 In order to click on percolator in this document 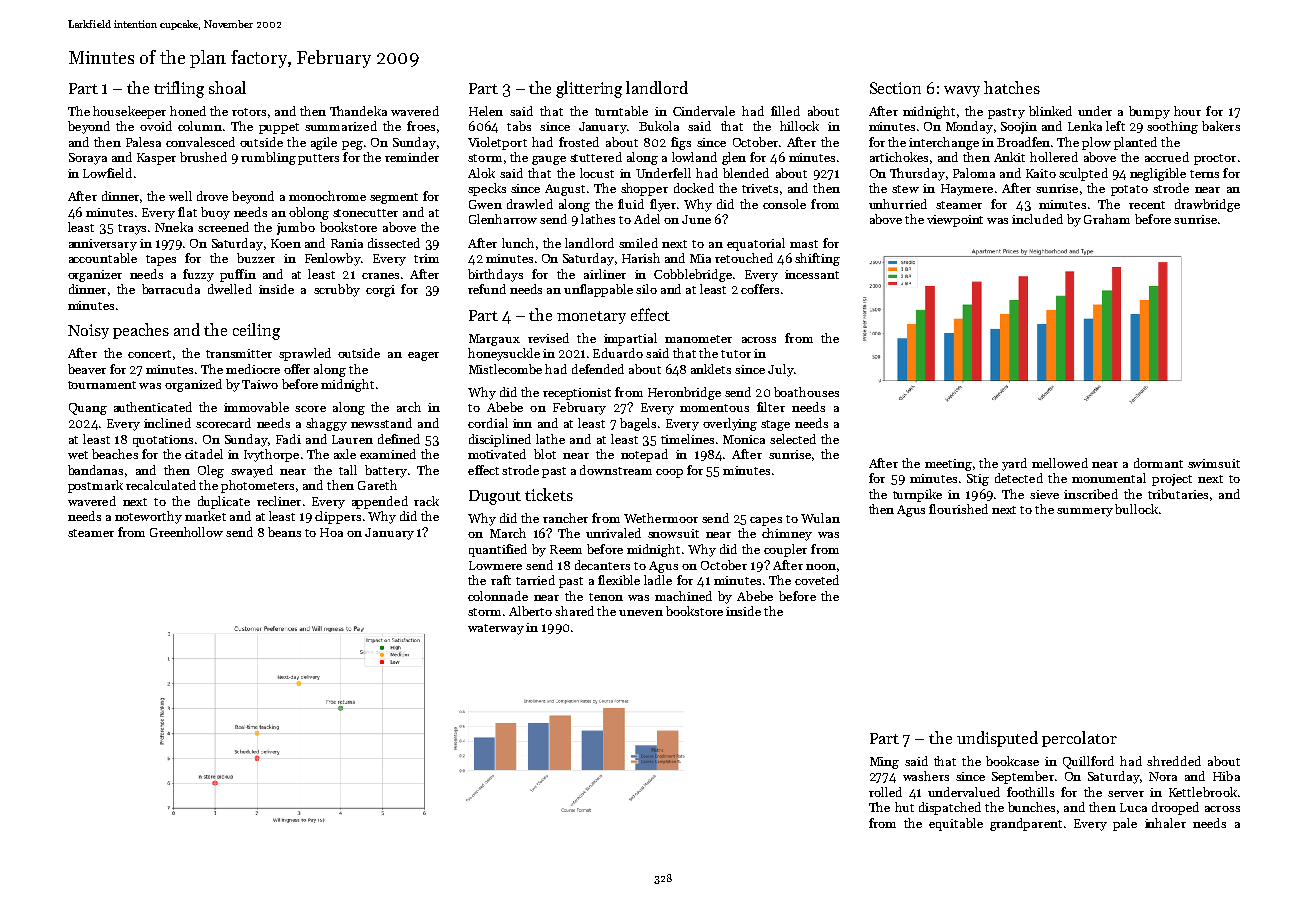, I will do `click(1079, 739)`.
